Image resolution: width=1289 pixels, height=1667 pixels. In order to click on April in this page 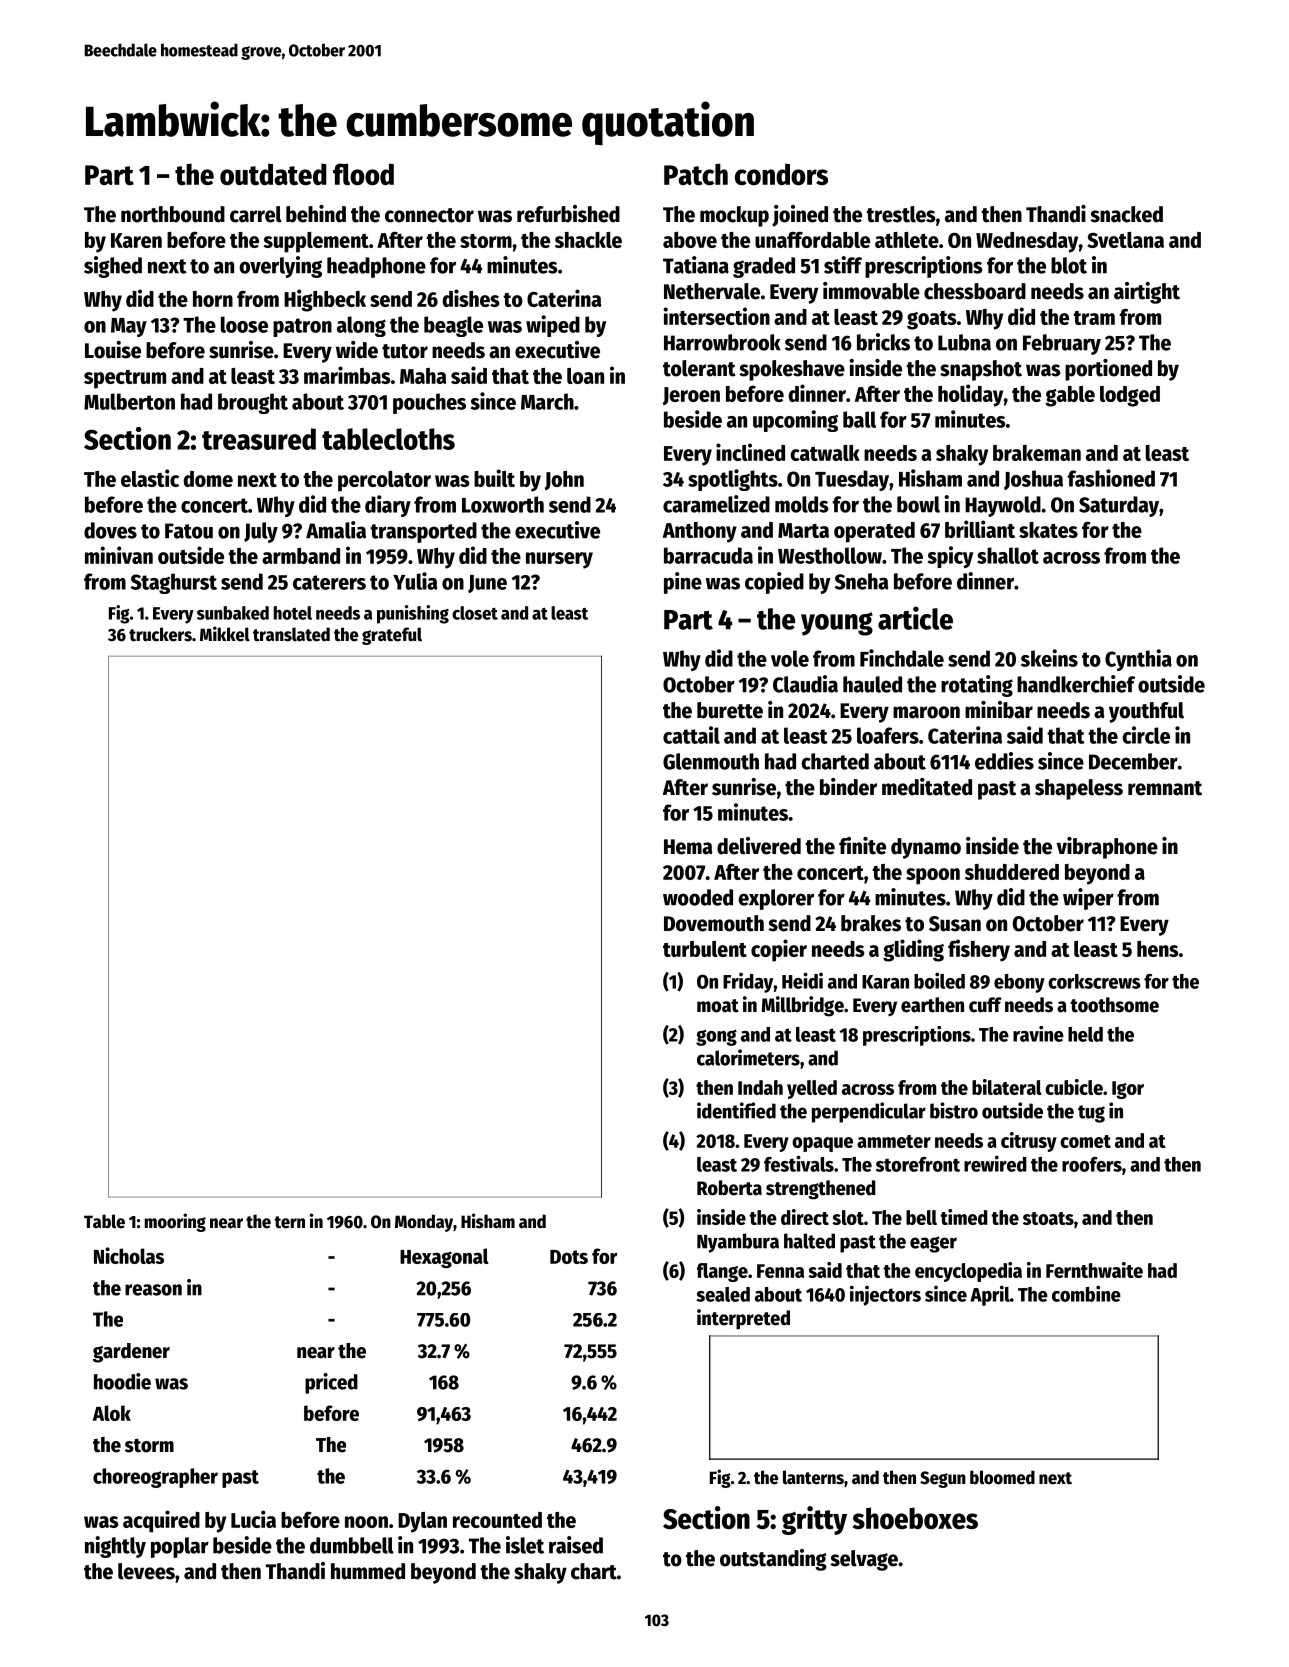, I will do `click(990, 1295)`.
